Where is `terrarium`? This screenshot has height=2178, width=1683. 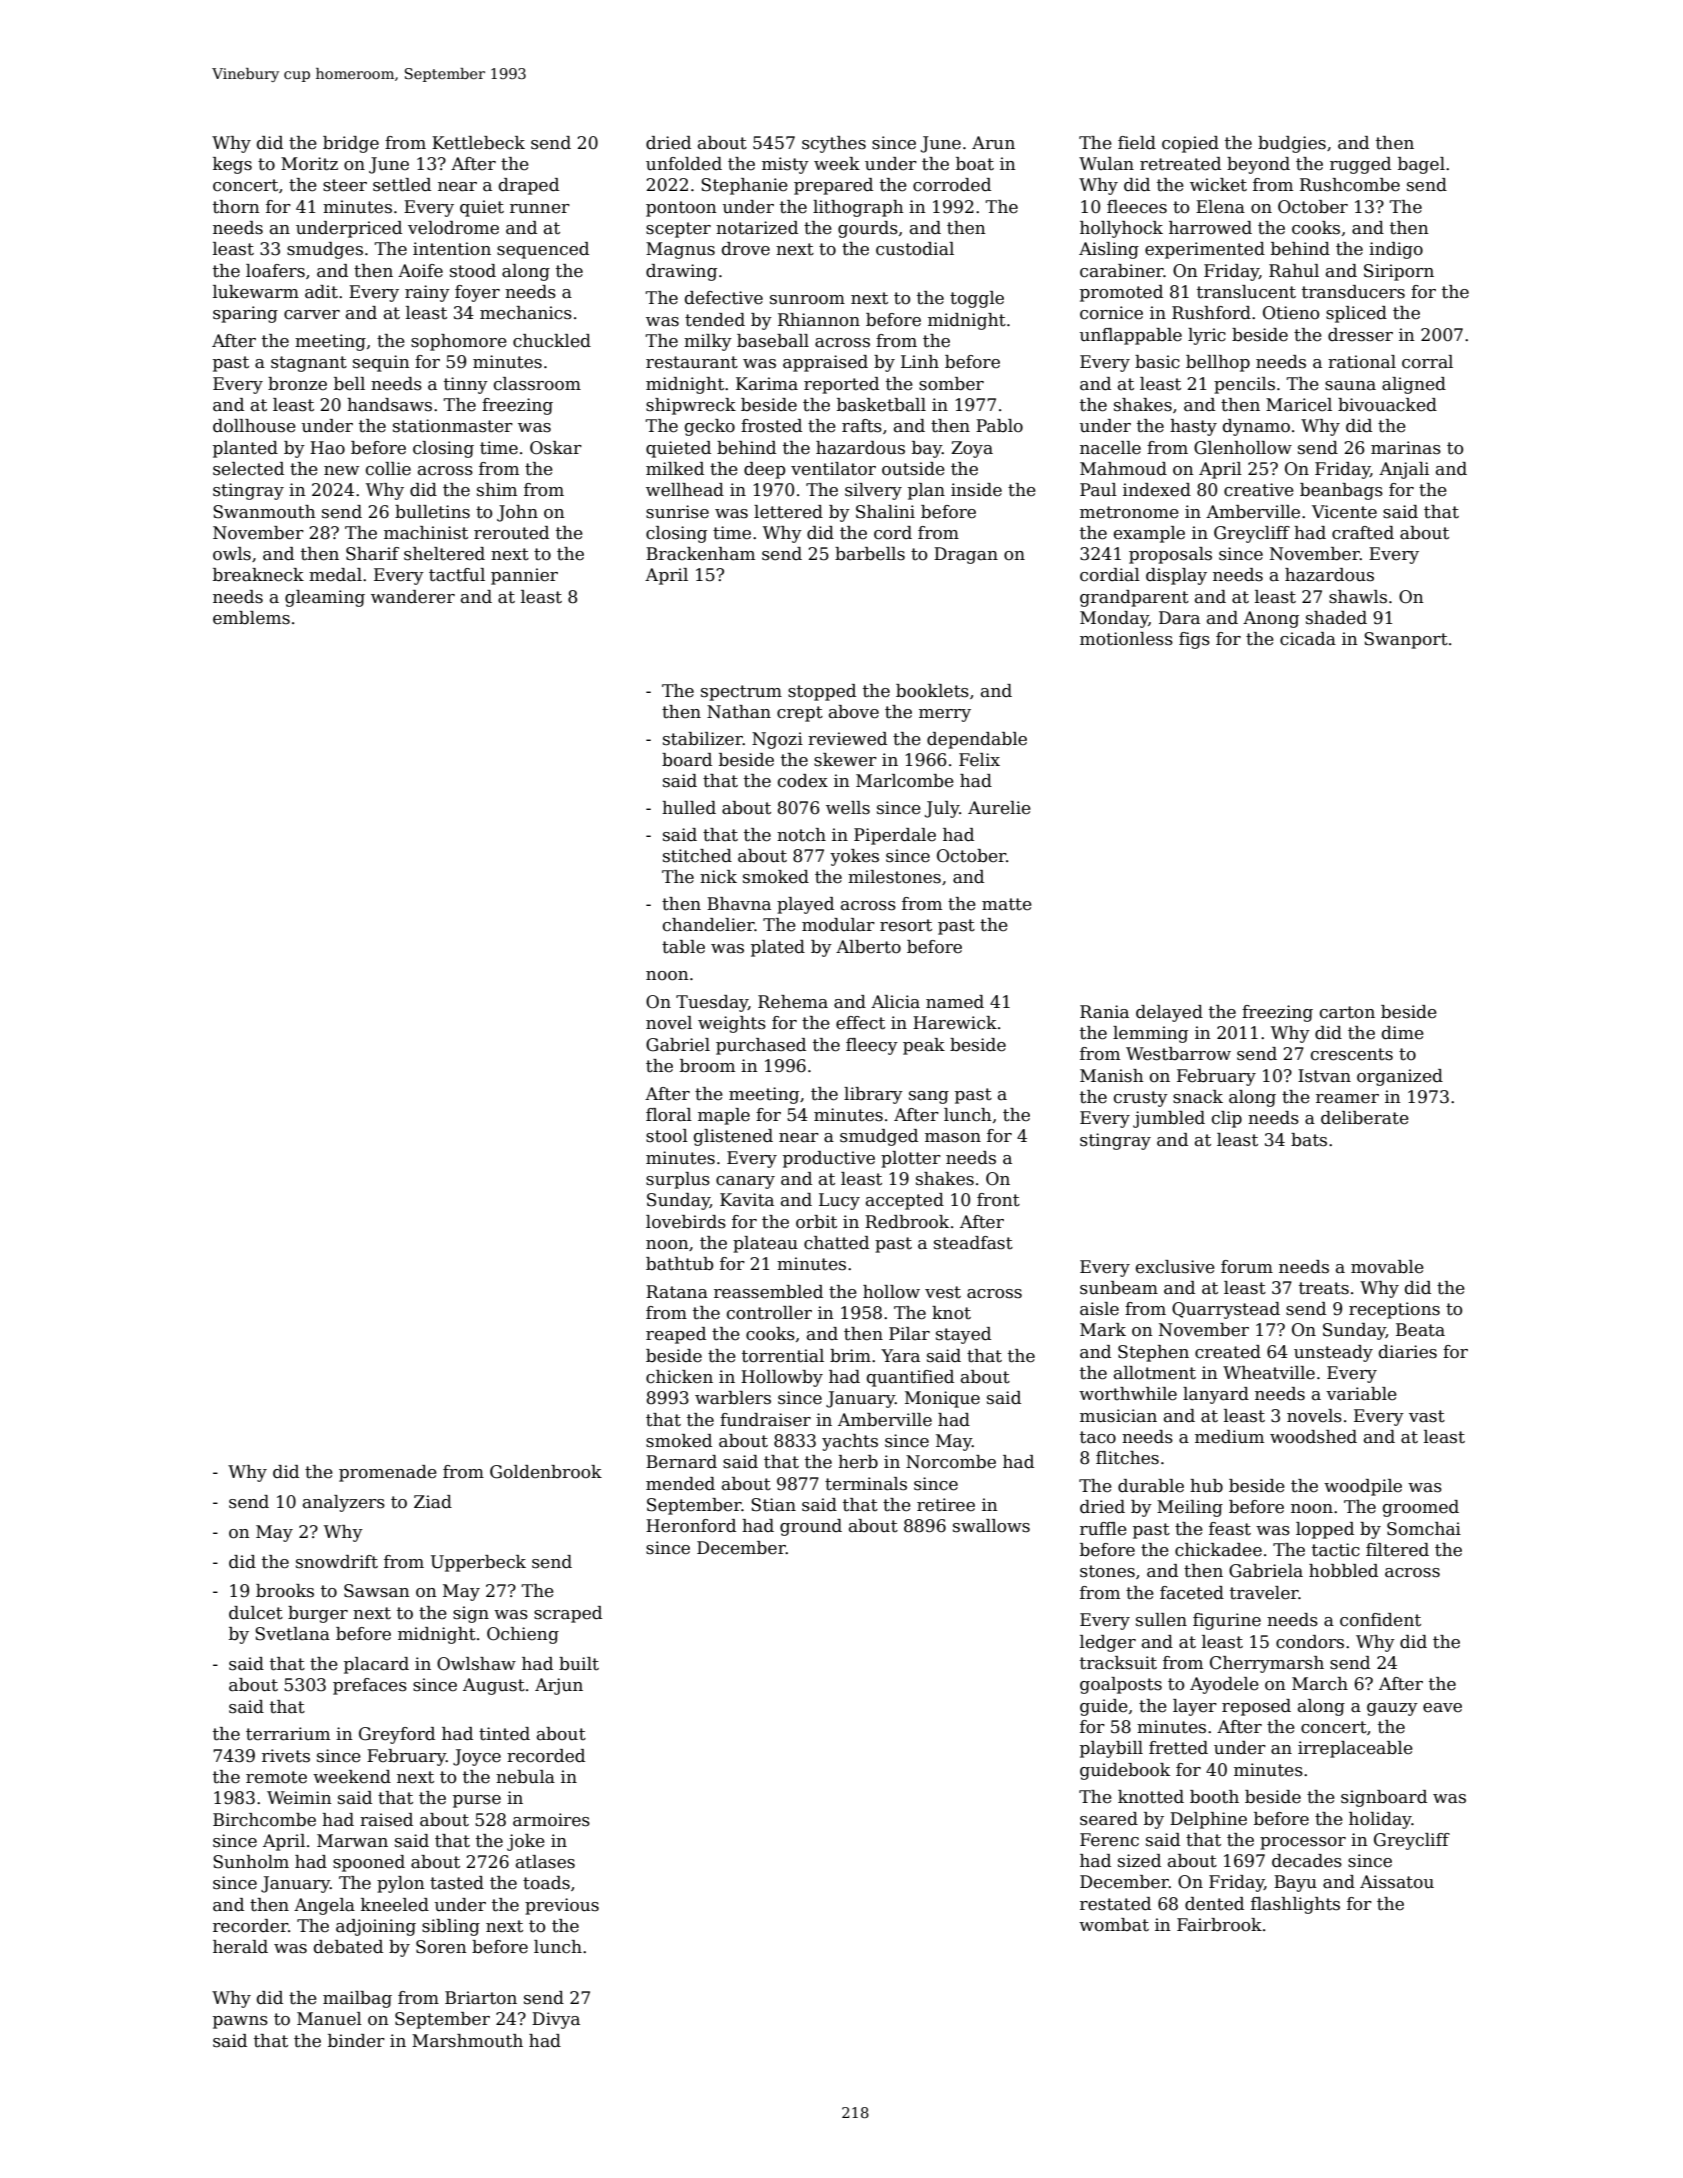 terrarium is located at coordinates (288, 1734).
